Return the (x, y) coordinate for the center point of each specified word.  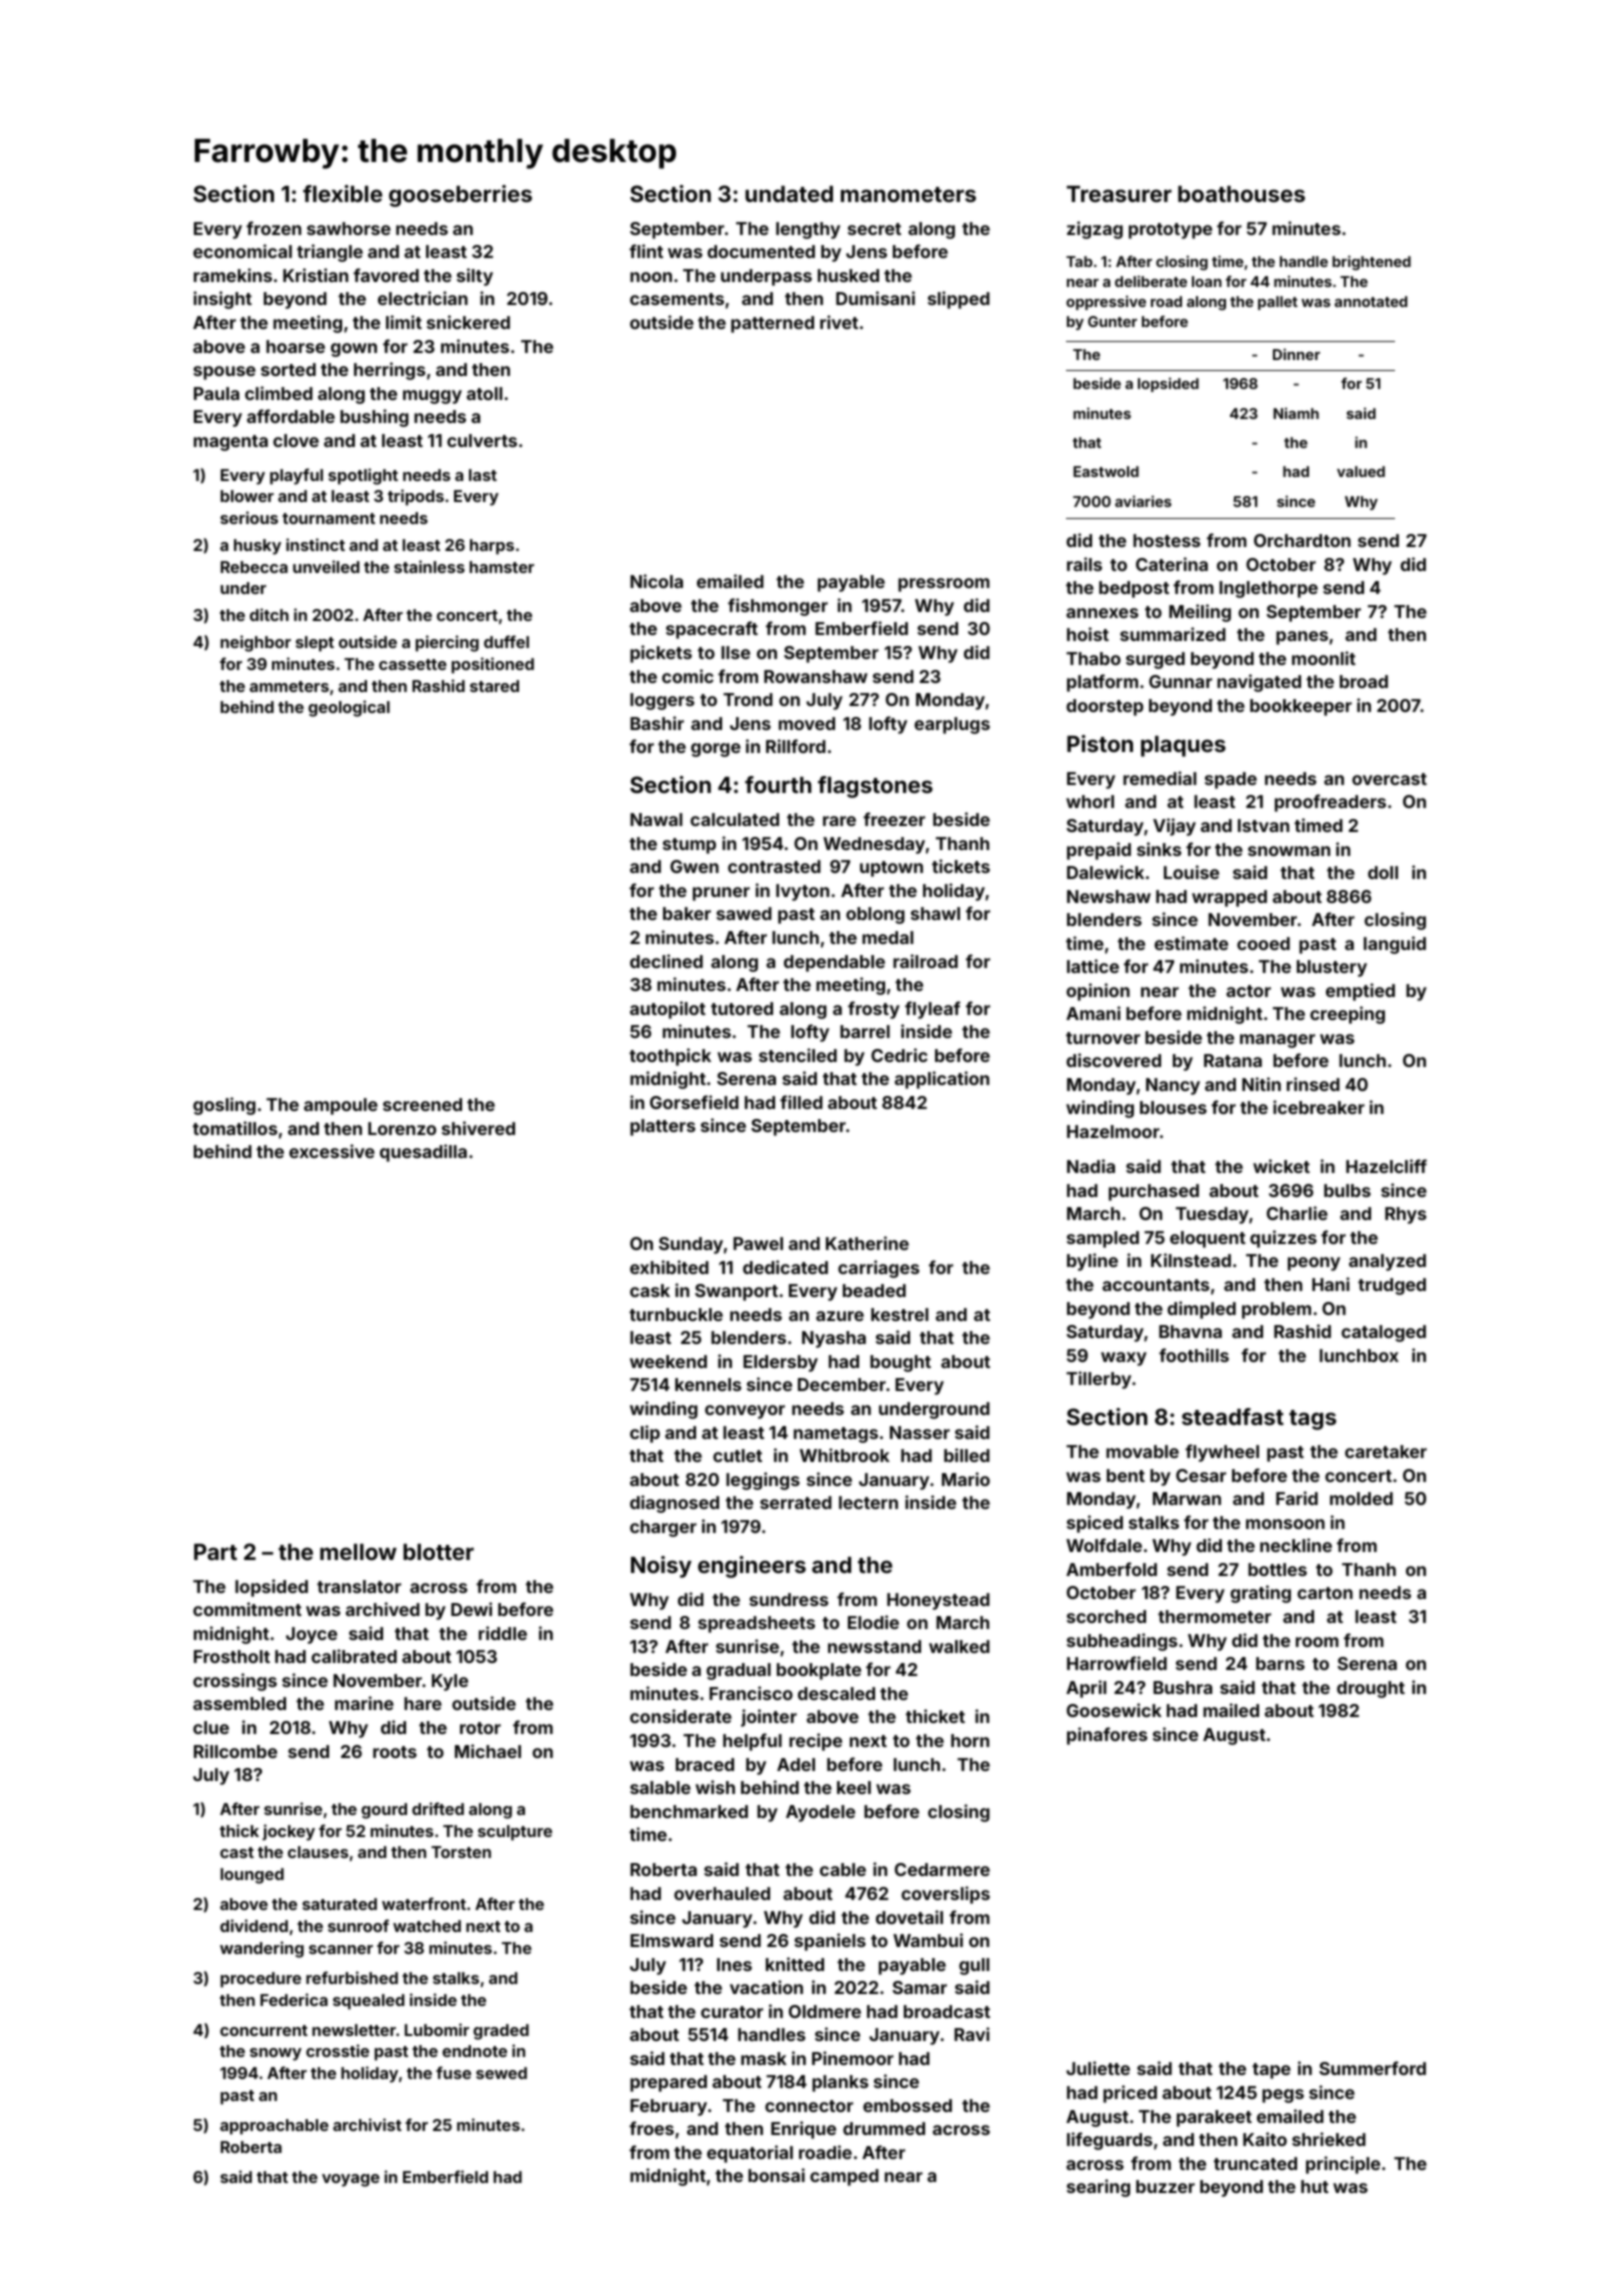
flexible (342, 193)
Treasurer (1119, 194)
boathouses (1241, 194)
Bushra (1182, 1687)
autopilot (668, 1010)
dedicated (785, 1267)
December (842, 1384)
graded (501, 2032)
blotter (438, 1552)
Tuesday (1212, 1215)
